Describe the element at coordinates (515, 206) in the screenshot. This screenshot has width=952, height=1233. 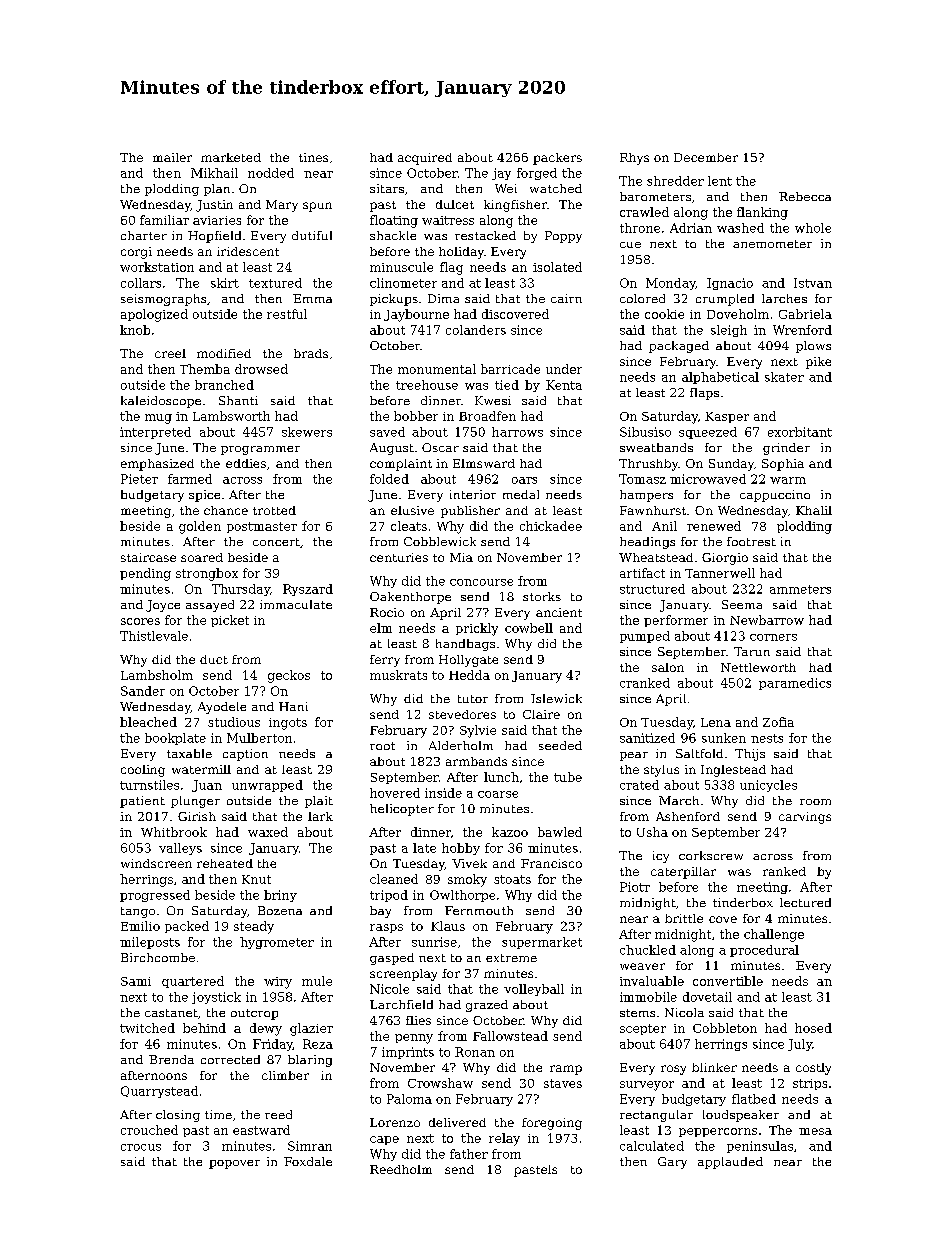
I see `kingfisher` at that location.
